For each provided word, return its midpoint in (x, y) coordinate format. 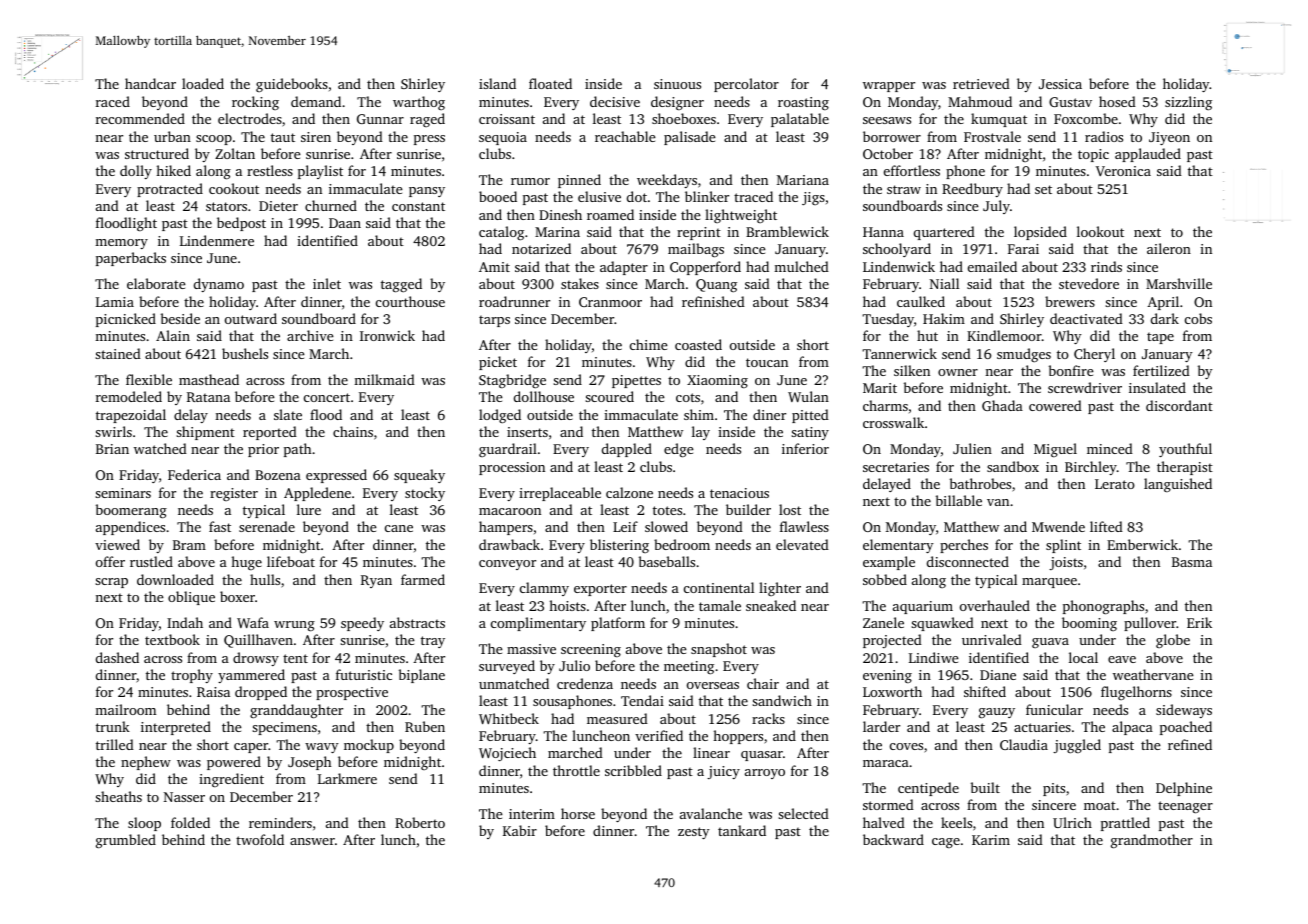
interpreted (176, 728)
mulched (801, 266)
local (1083, 657)
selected (803, 813)
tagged (401, 285)
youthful (1185, 450)
